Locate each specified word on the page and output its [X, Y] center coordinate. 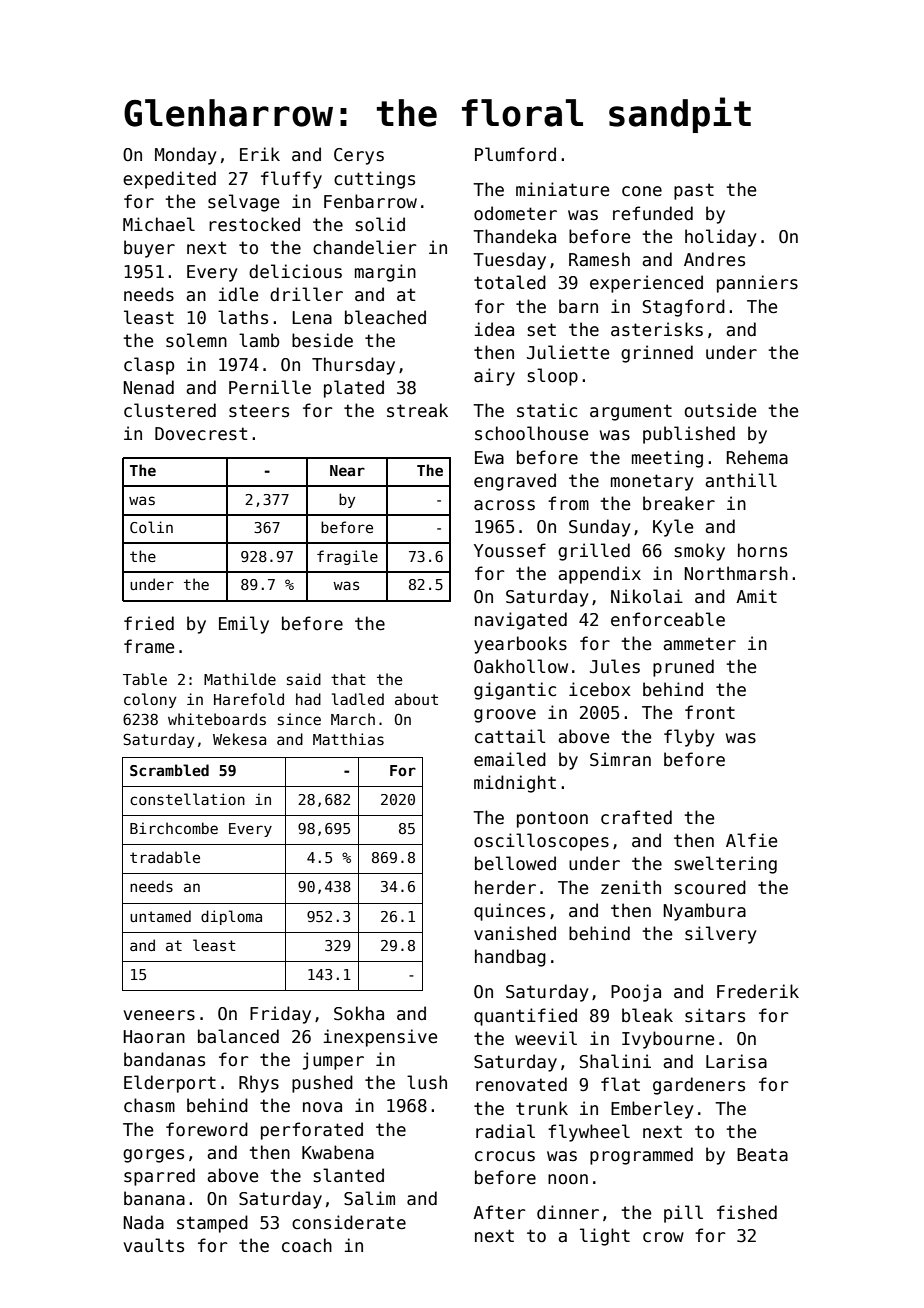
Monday [186, 156]
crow [663, 1237]
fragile [347, 557]
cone [642, 191]
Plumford [515, 154]
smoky [700, 552]
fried [149, 623]
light [605, 1237]
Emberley [652, 1110]
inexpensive [380, 1038]
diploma [231, 917]
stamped [212, 1224]
